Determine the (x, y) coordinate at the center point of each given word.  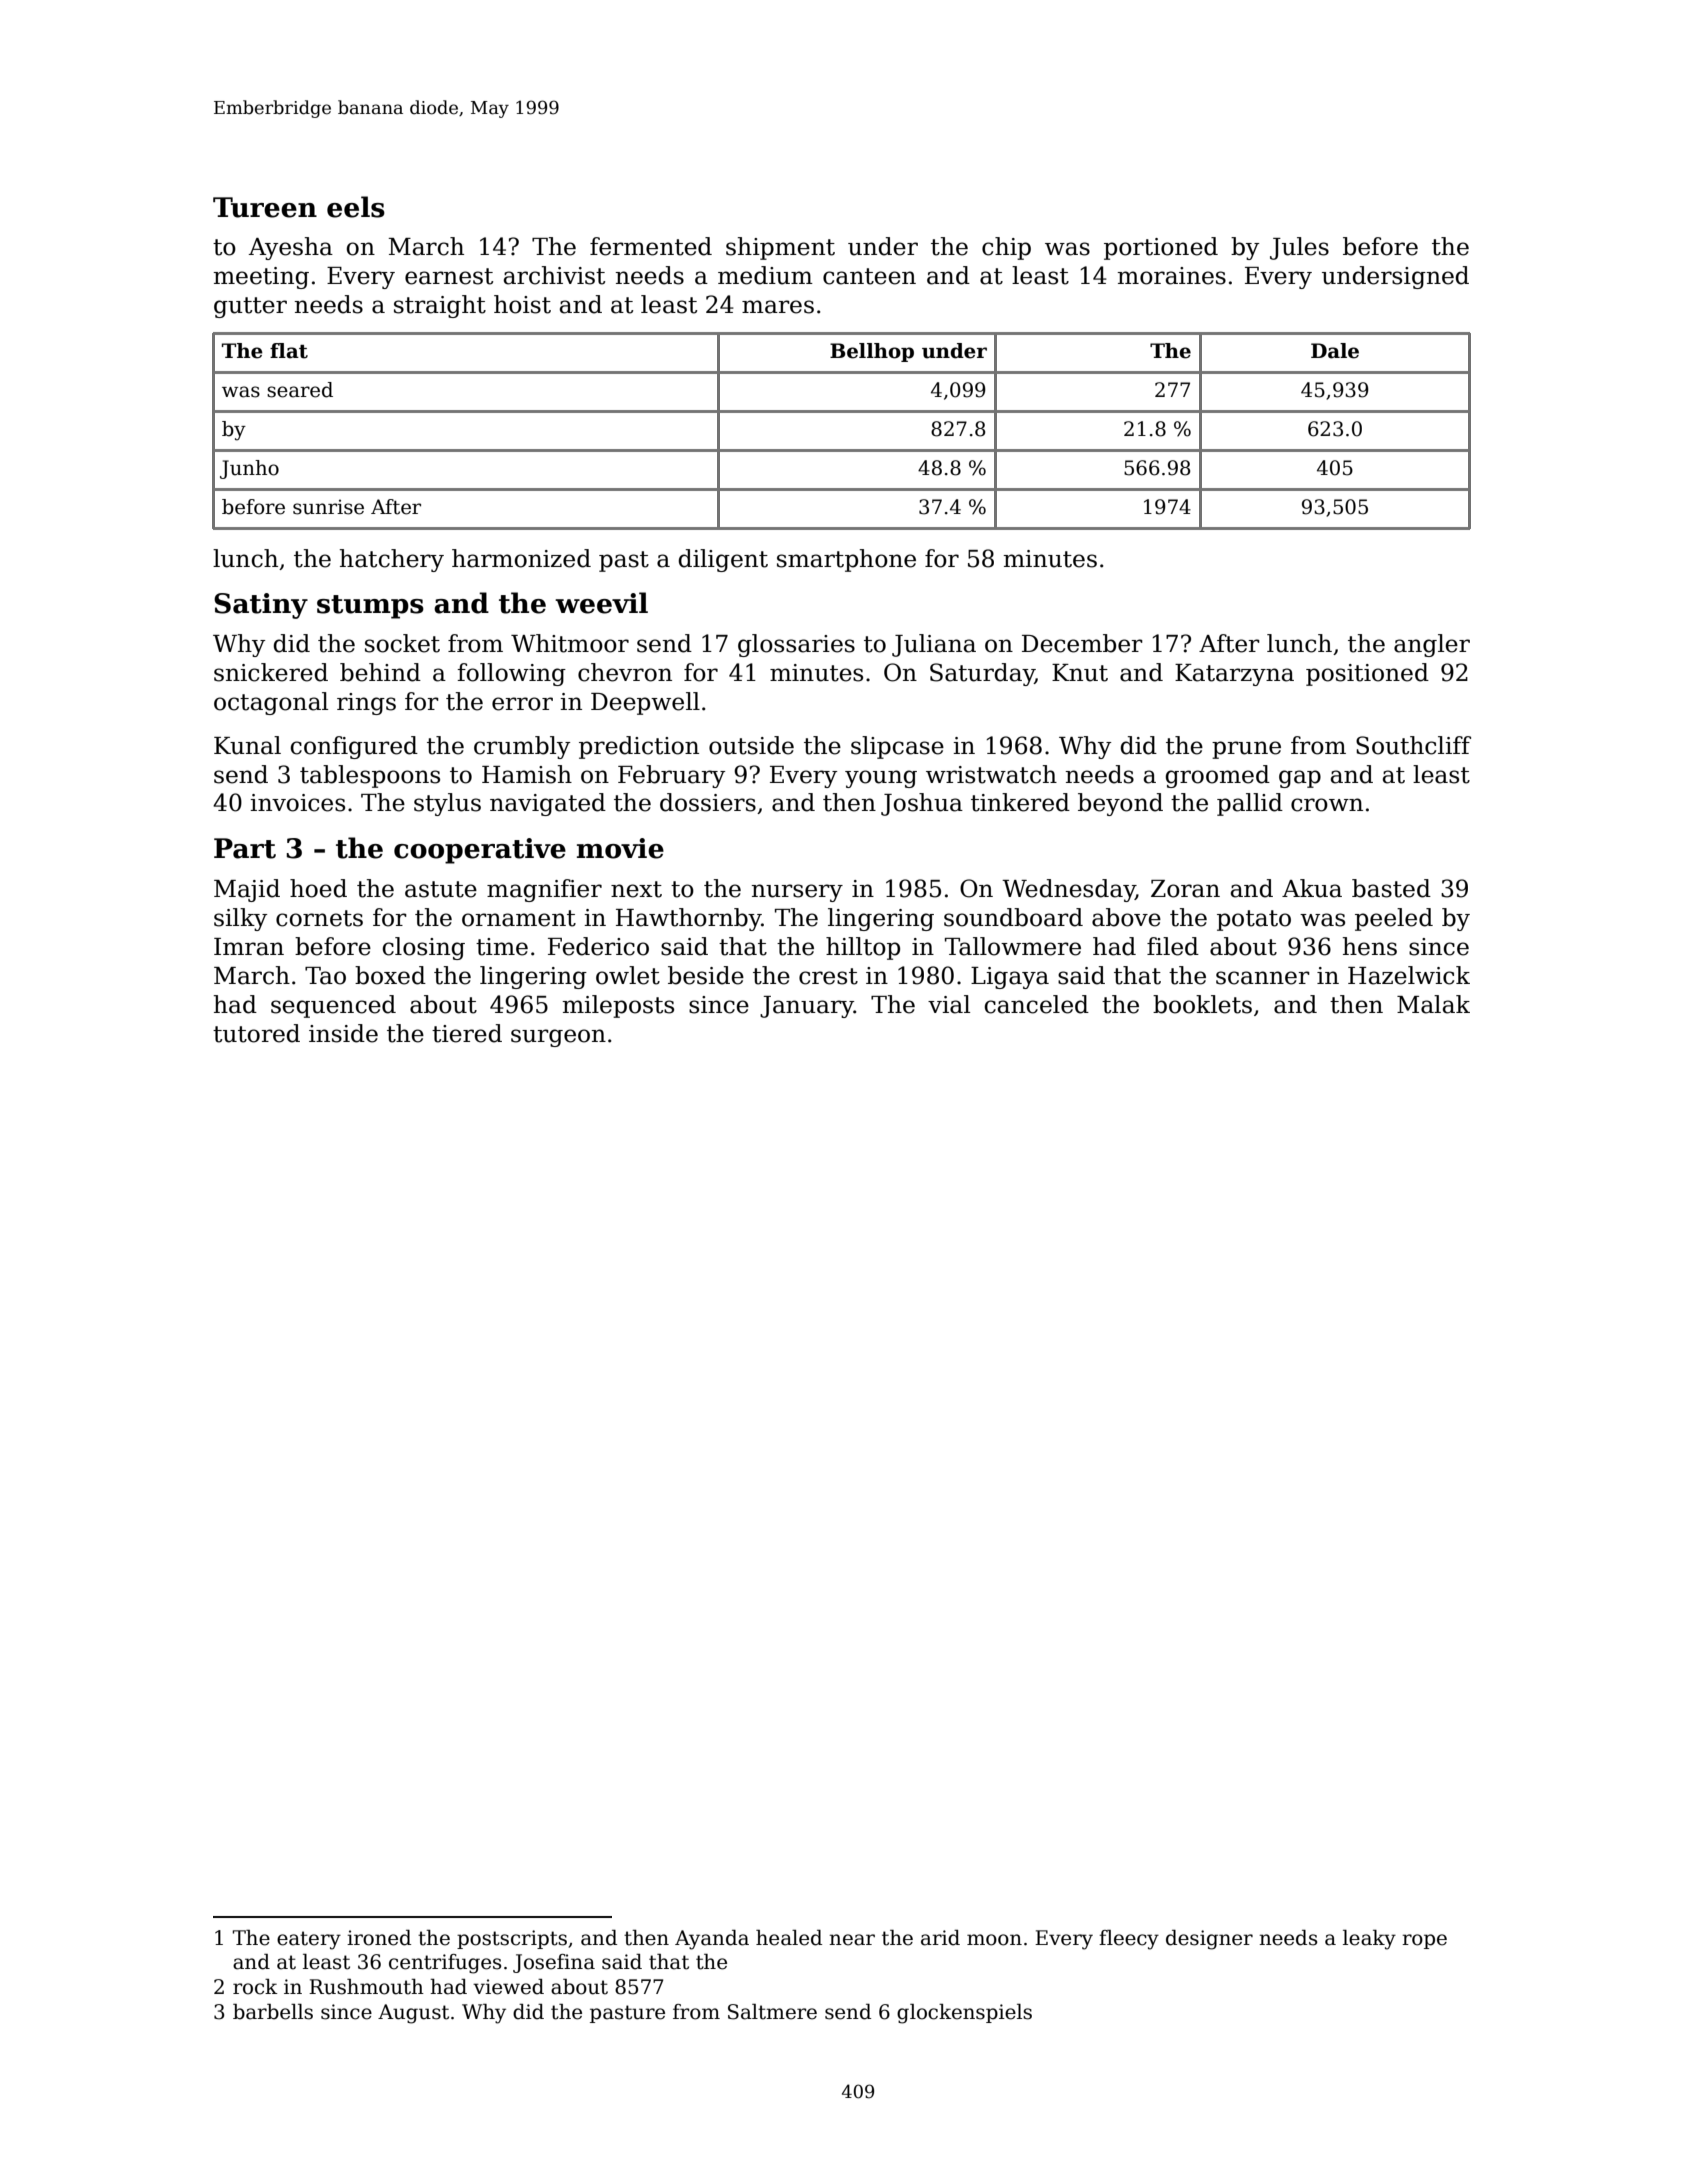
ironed (379, 1938)
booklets (1202, 1004)
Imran (249, 947)
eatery (309, 1940)
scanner (1263, 978)
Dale (1335, 351)
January (807, 1007)
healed (789, 1938)
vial (949, 1004)
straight (440, 306)
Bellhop (872, 352)
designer (1209, 1940)
